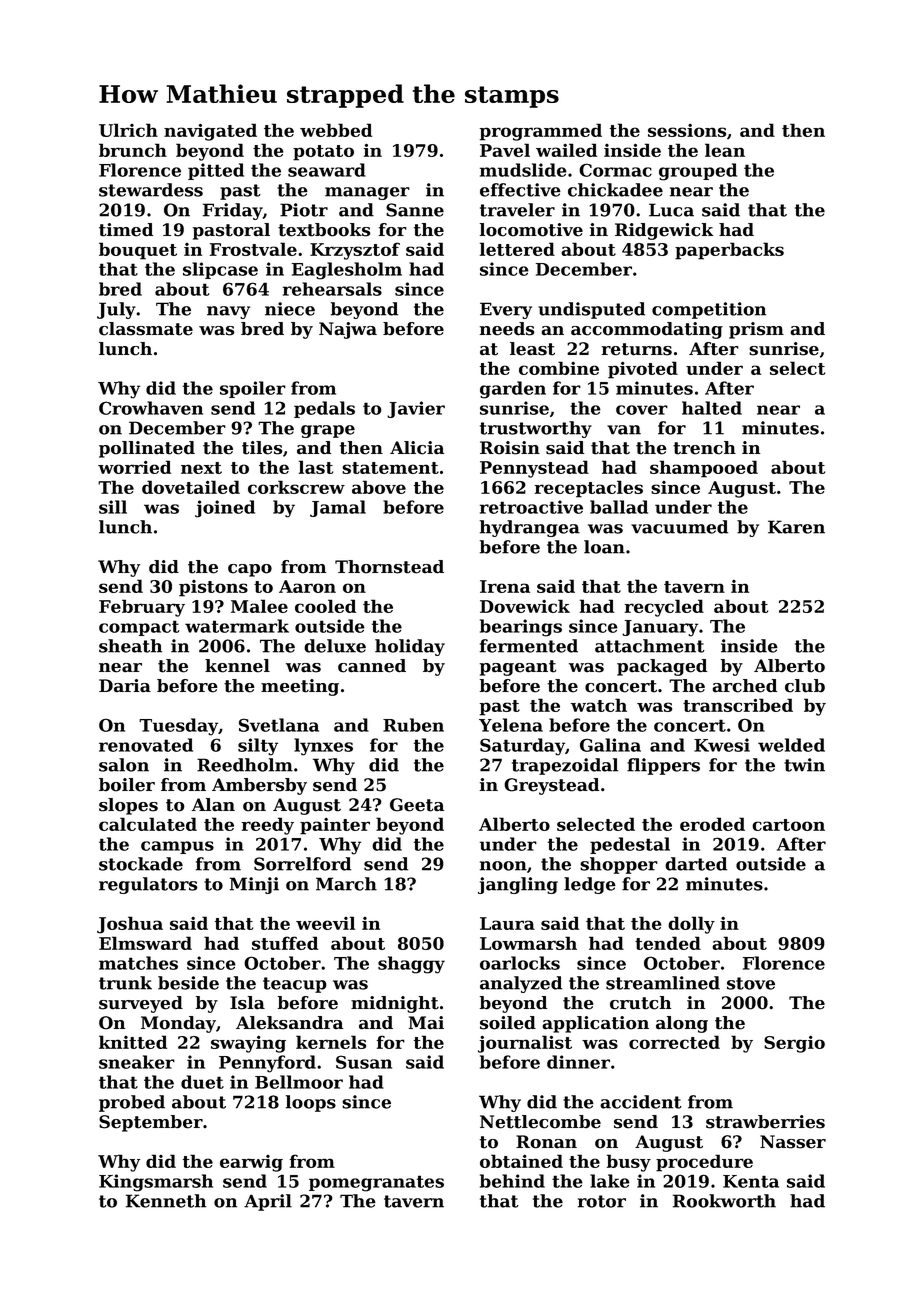 The image size is (924, 1308). Describe the element at coordinates (725, 150) in the screenshot. I see `lean` at that location.
